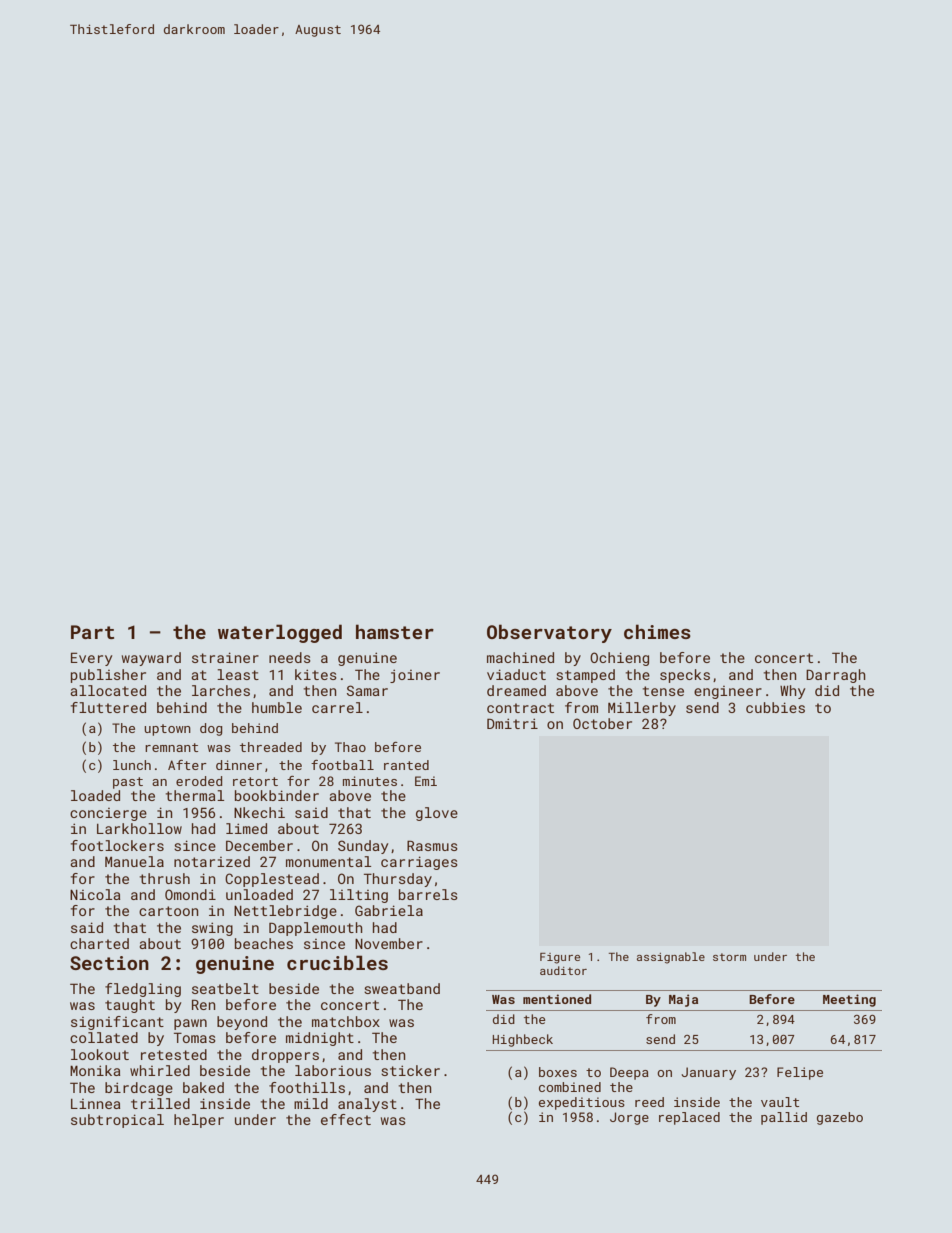  Describe the element at coordinates (290, 657) in the screenshot. I see `needs` at that location.
